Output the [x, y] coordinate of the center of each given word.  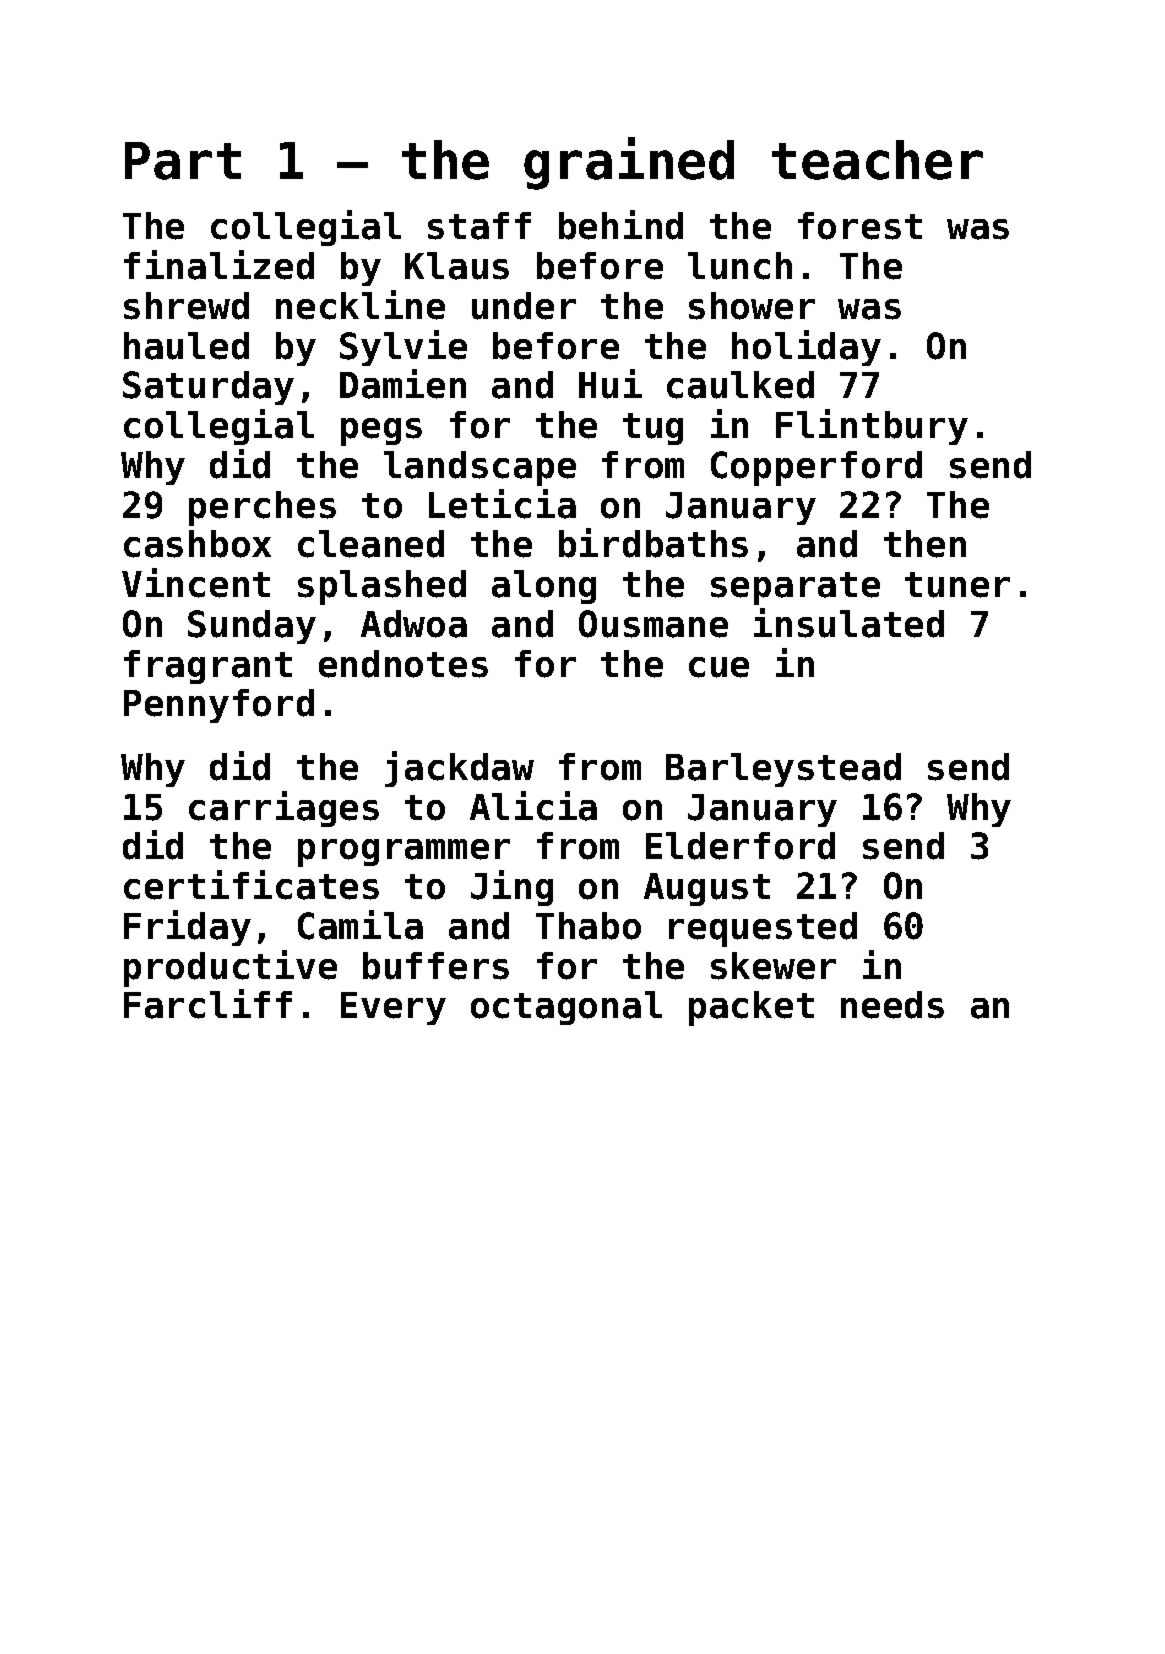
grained [629, 163]
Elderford [740, 846]
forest [860, 226]
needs [892, 1005]
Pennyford [219, 706]
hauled [186, 346]
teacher [877, 160]
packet [751, 1008]
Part [183, 161]
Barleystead [783, 770]
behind [621, 225]
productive [230, 968]
